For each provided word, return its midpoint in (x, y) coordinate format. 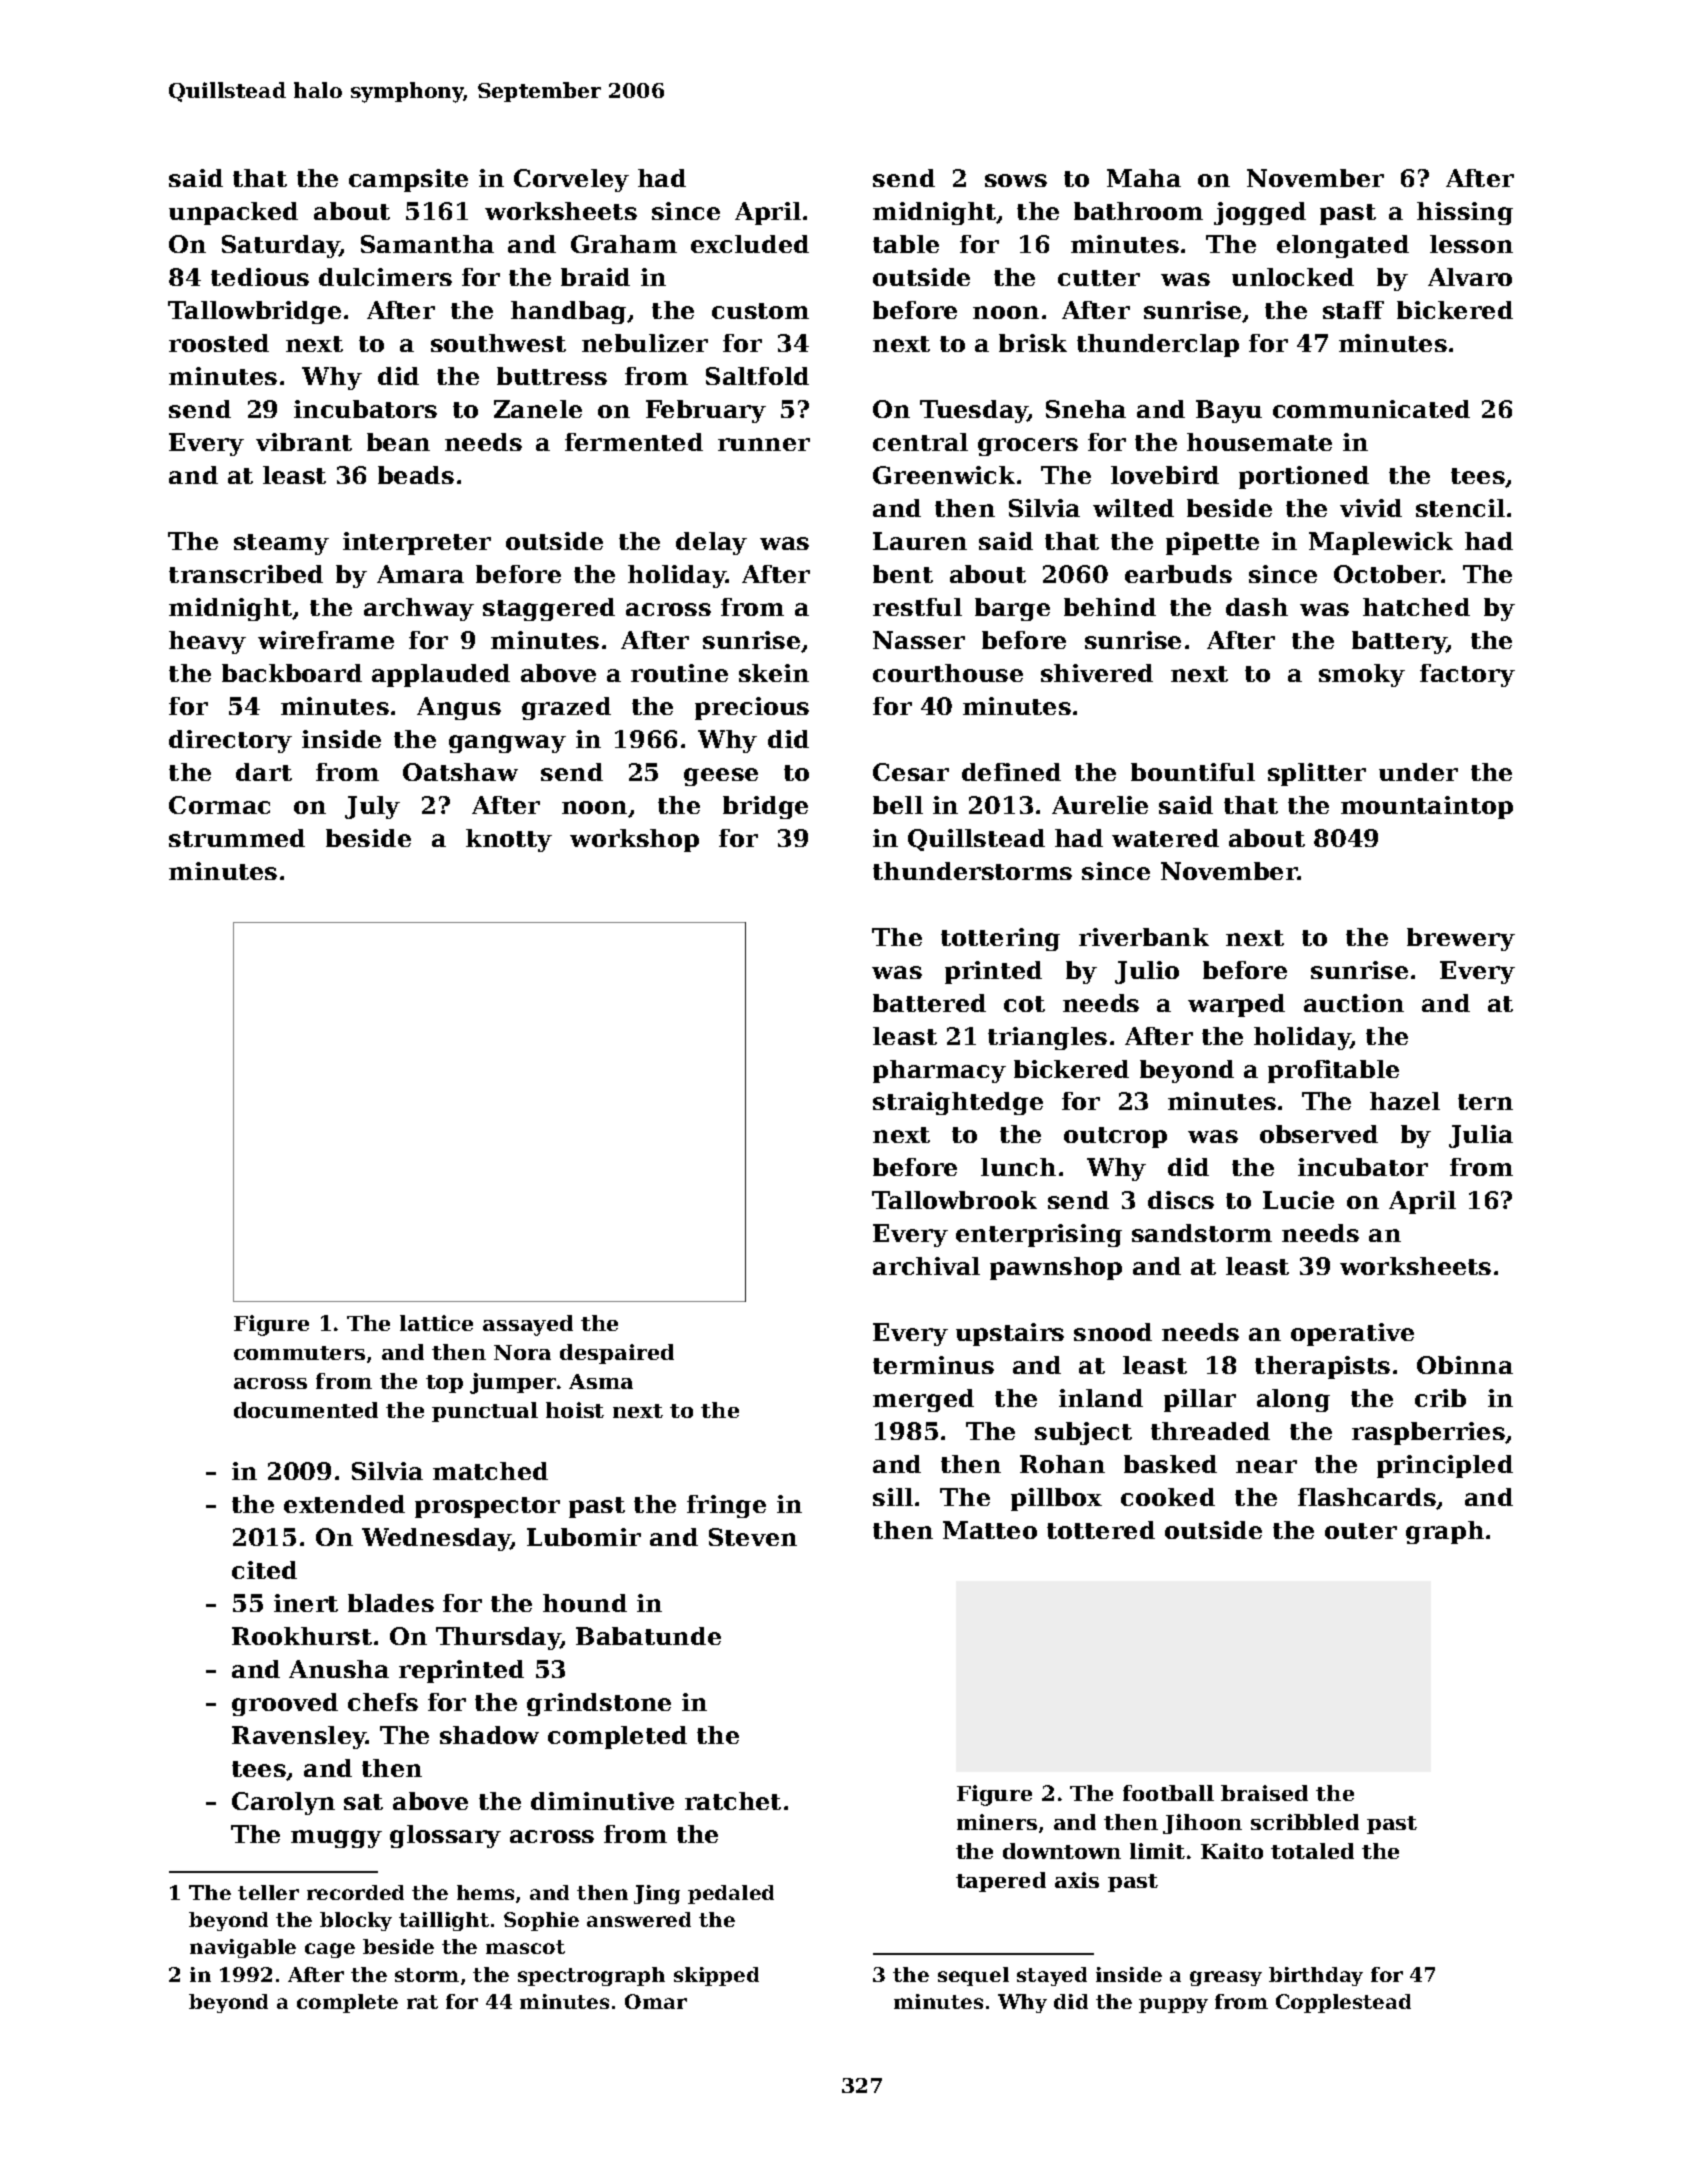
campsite (408, 180)
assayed (528, 1325)
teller (268, 1892)
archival (926, 1266)
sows (1016, 180)
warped (1236, 1005)
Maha (1144, 178)
